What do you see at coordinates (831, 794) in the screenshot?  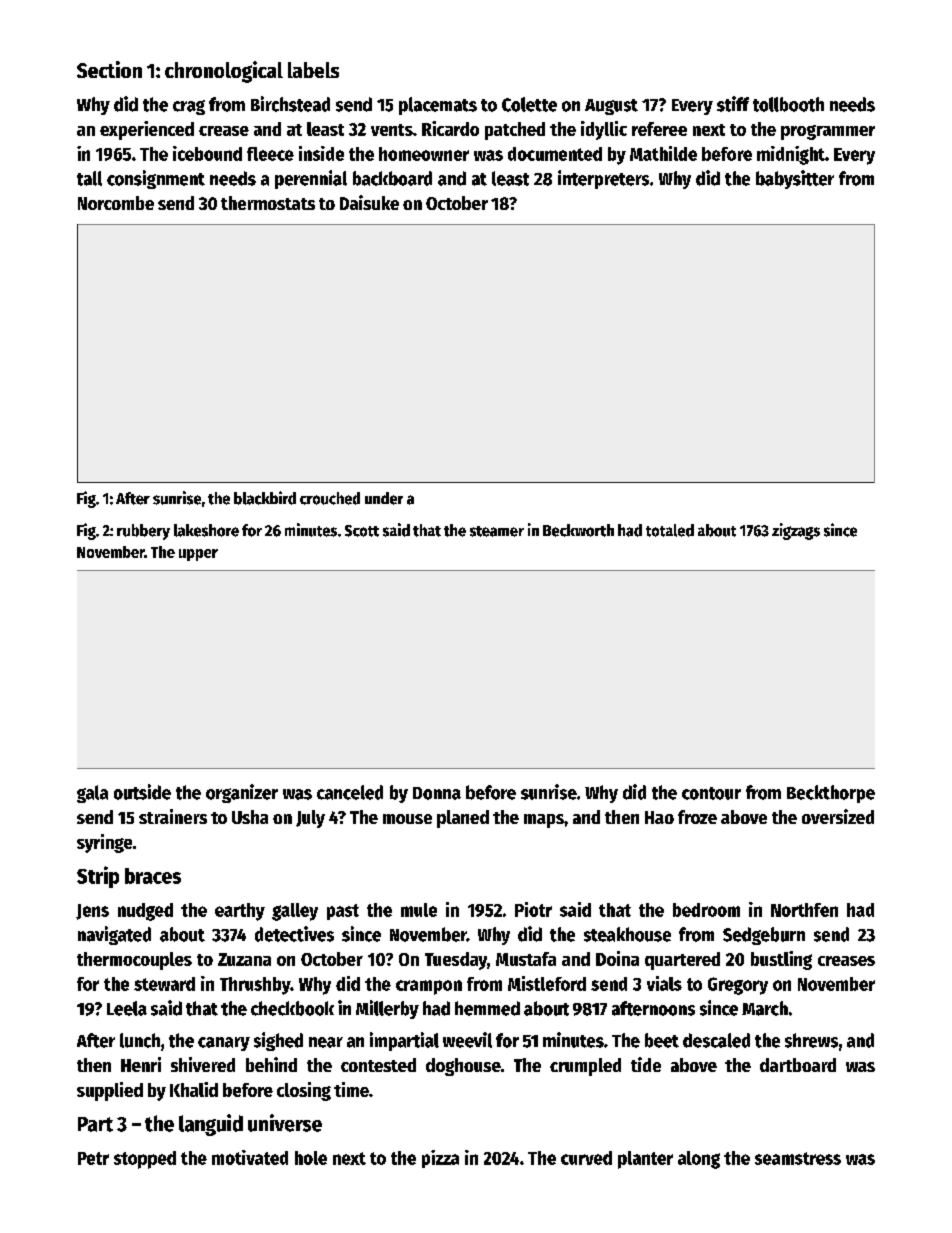 I see `Beckthorpe` at bounding box center [831, 794].
